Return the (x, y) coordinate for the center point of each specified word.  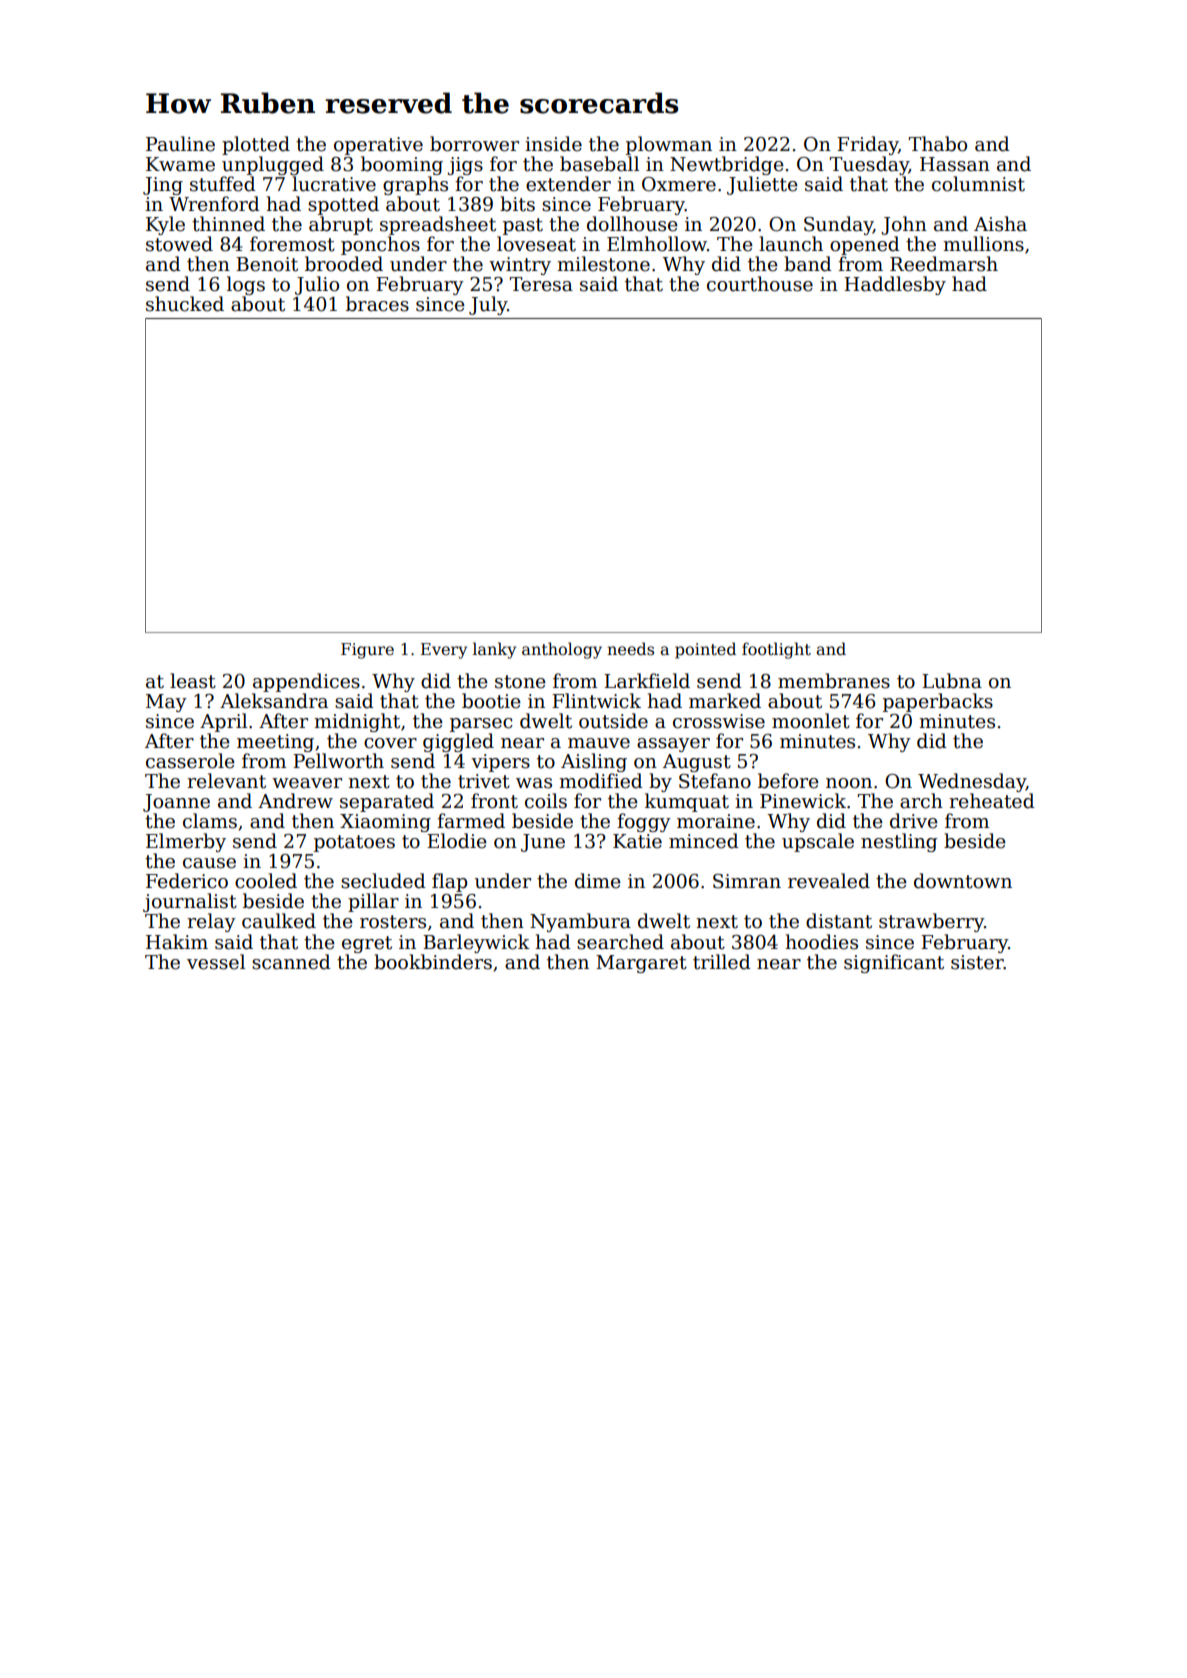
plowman (669, 145)
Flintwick (596, 701)
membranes (834, 681)
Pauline (180, 144)
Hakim (177, 942)
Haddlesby (895, 285)
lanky (494, 650)
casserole (190, 761)
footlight (776, 650)
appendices (306, 682)
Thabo (938, 144)
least (193, 681)
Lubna (952, 681)
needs (630, 648)
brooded (344, 264)
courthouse (760, 284)
